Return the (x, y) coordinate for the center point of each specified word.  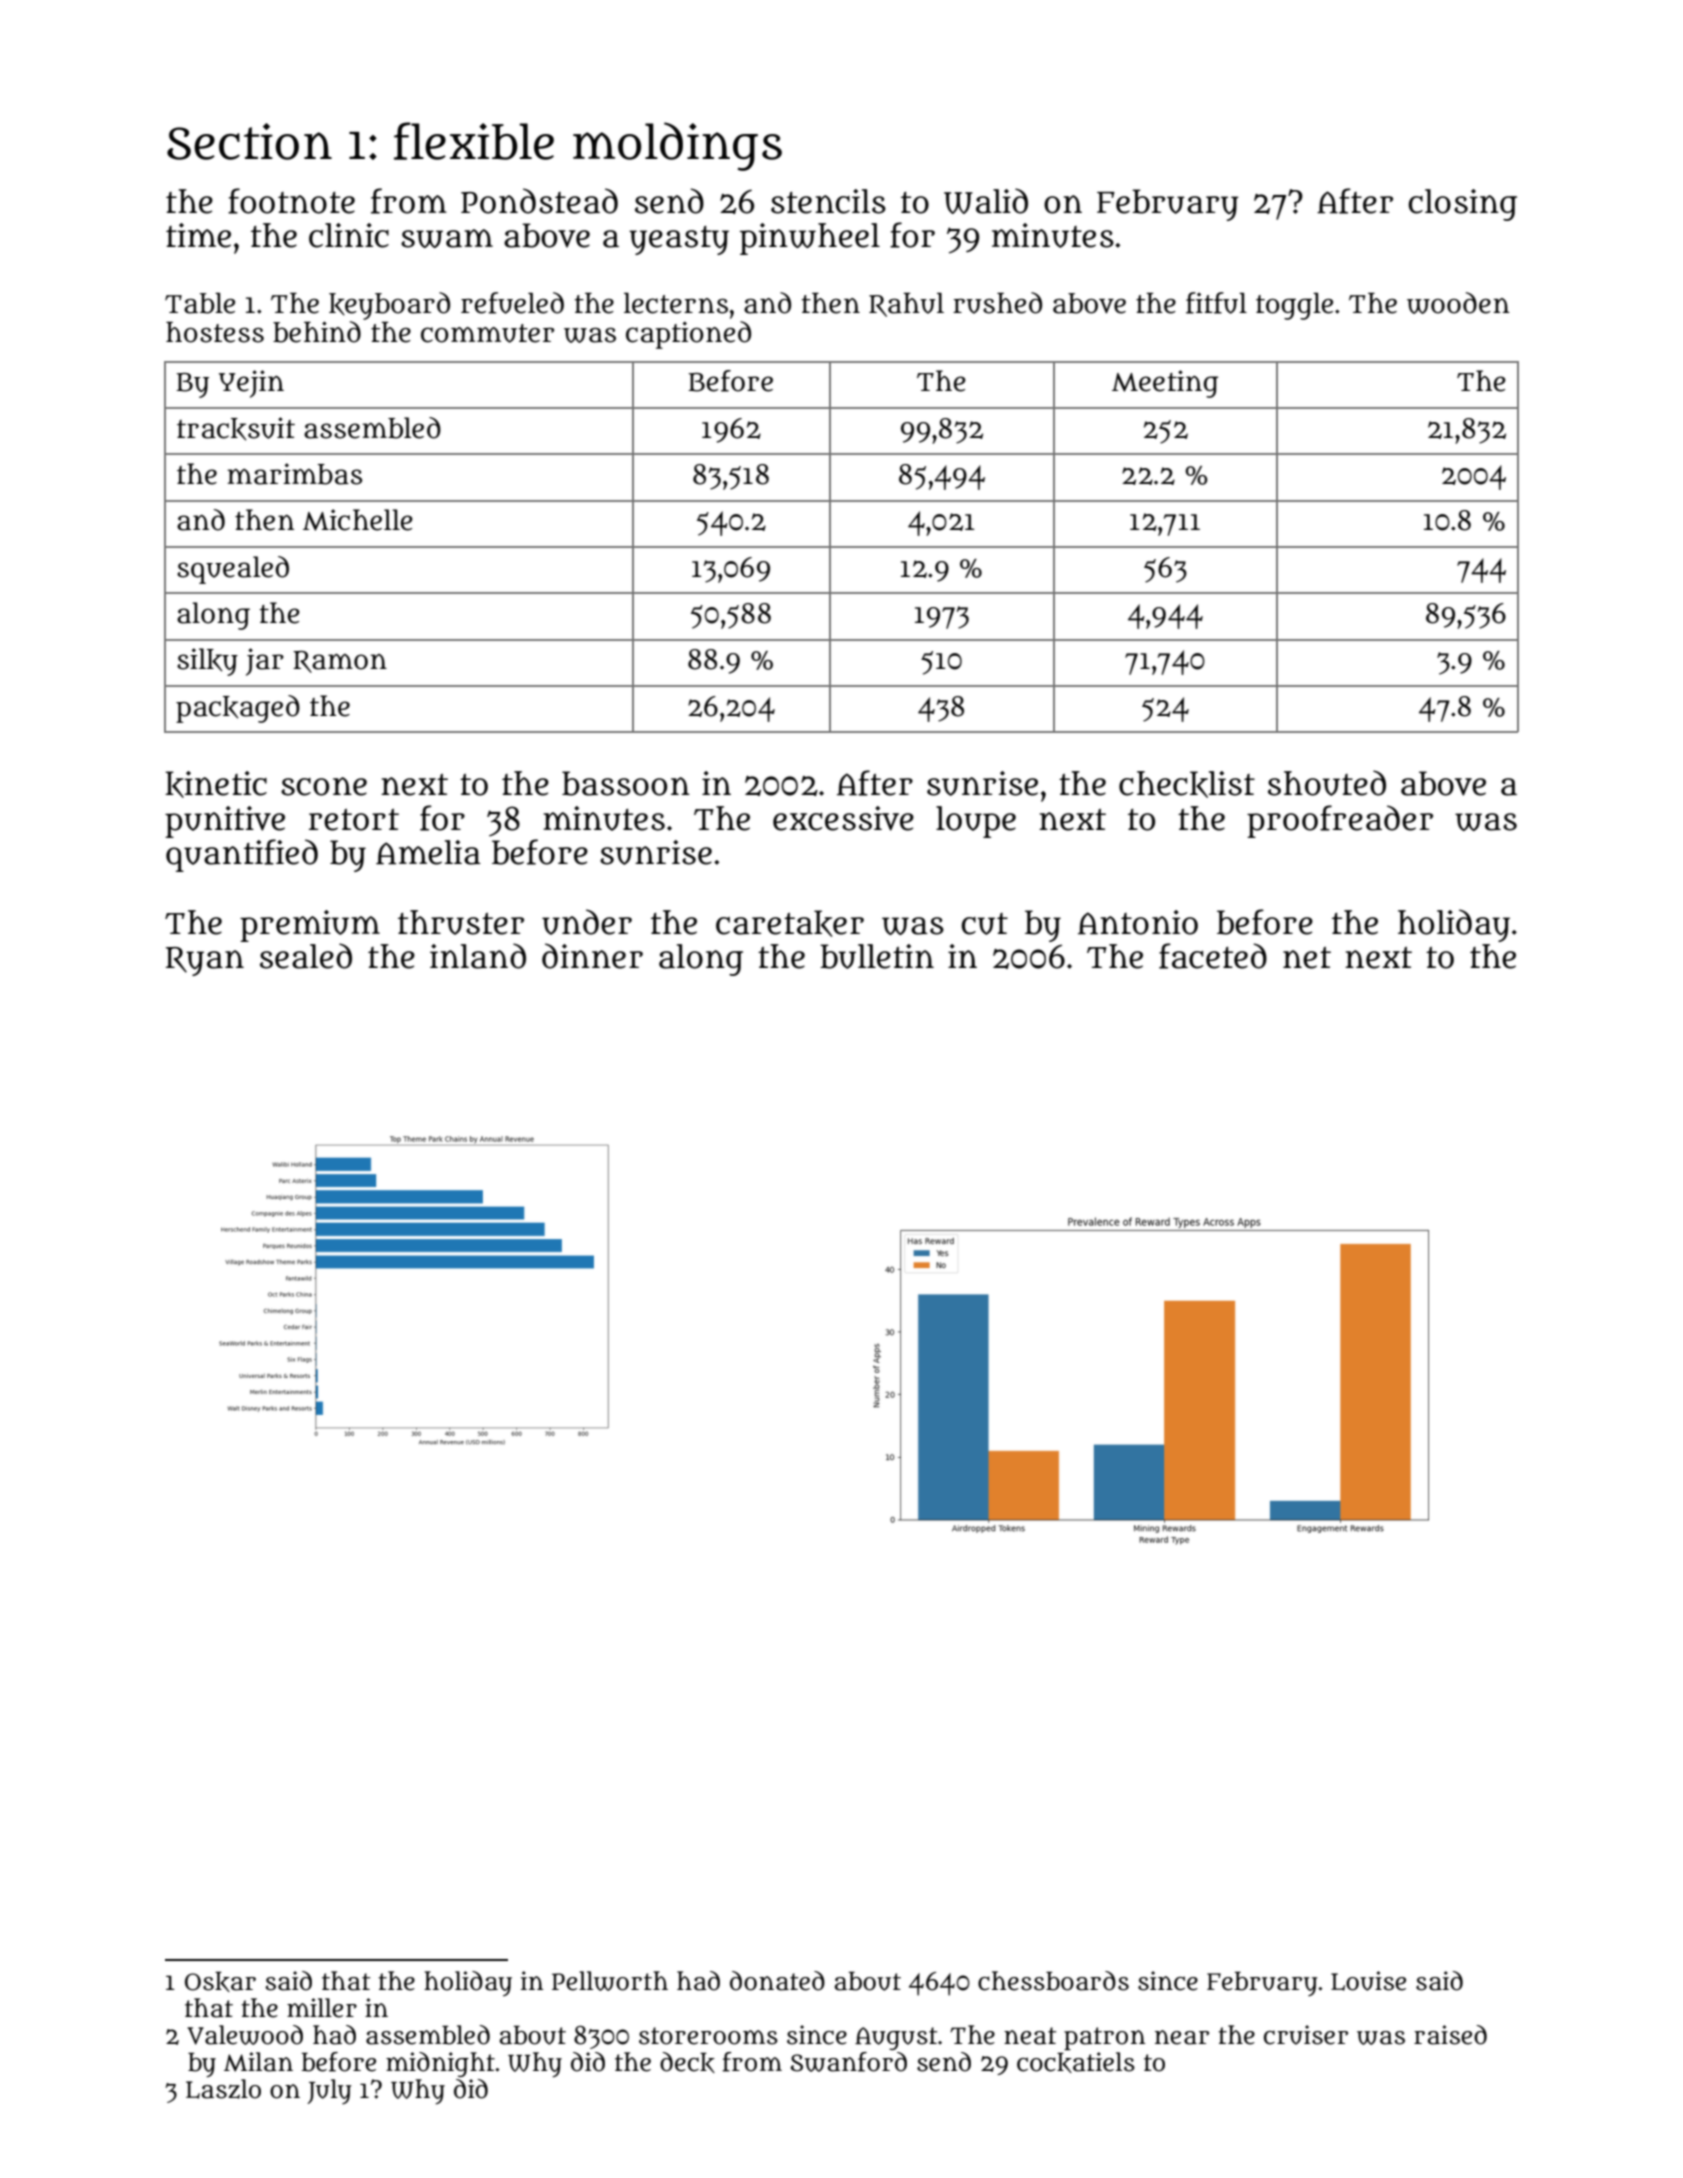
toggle (1294, 306)
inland (478, 956)
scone (324, 786)
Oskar (220, 1981)
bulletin (877, 956)
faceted (1213, 956)
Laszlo (223, 2089)
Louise (1368, 1981)
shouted (1327, 783)
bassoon (626, 783)
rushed (997, 303)
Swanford (848, 2062)
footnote (291, 201)
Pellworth (610, 1981)
